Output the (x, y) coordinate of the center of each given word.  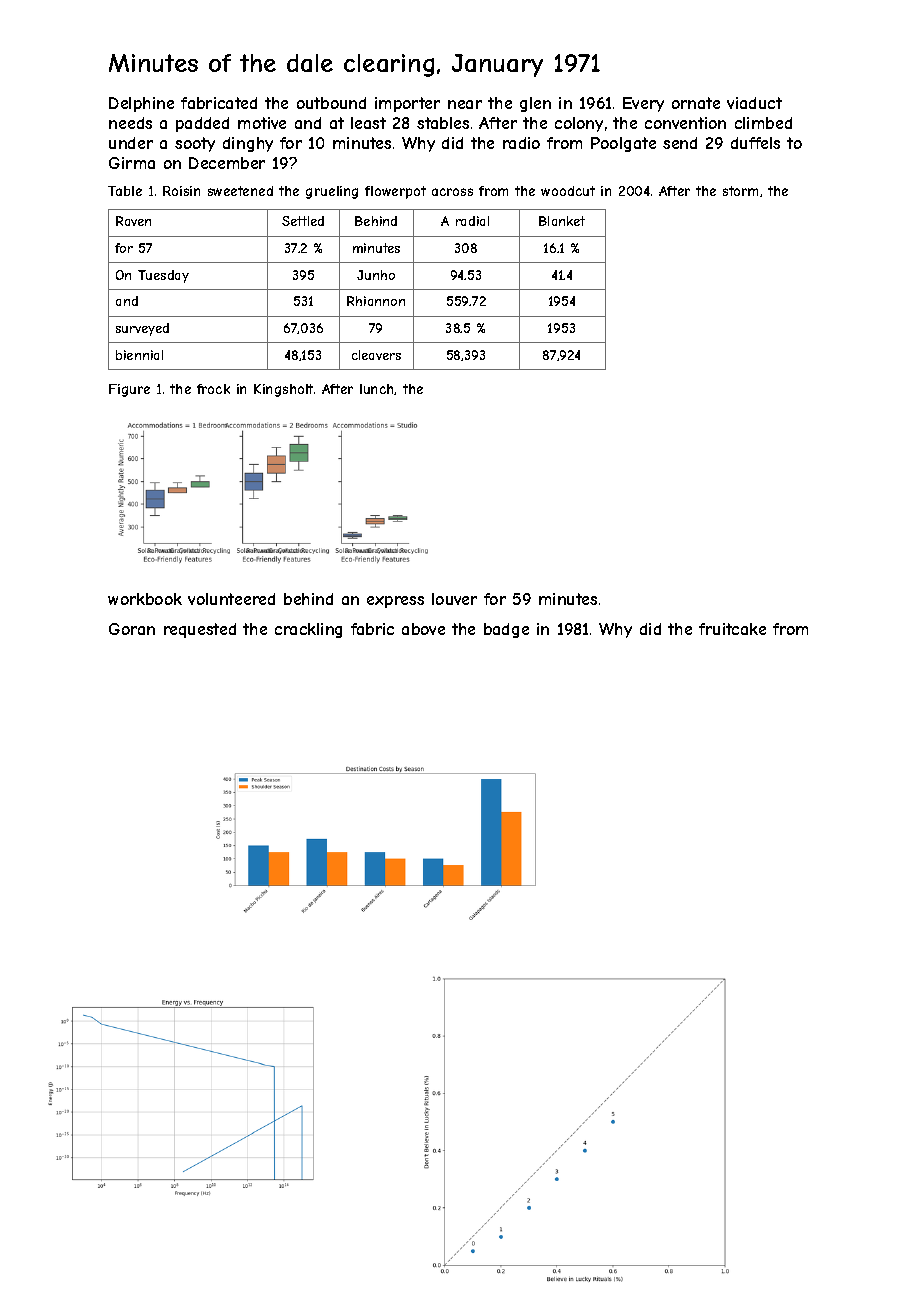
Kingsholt (283, 390)
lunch (376, 389)
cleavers (376, 355)
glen (535, 104)
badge (506, 630)
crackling (308, 630)
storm (740, 191)
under (131, 143)
